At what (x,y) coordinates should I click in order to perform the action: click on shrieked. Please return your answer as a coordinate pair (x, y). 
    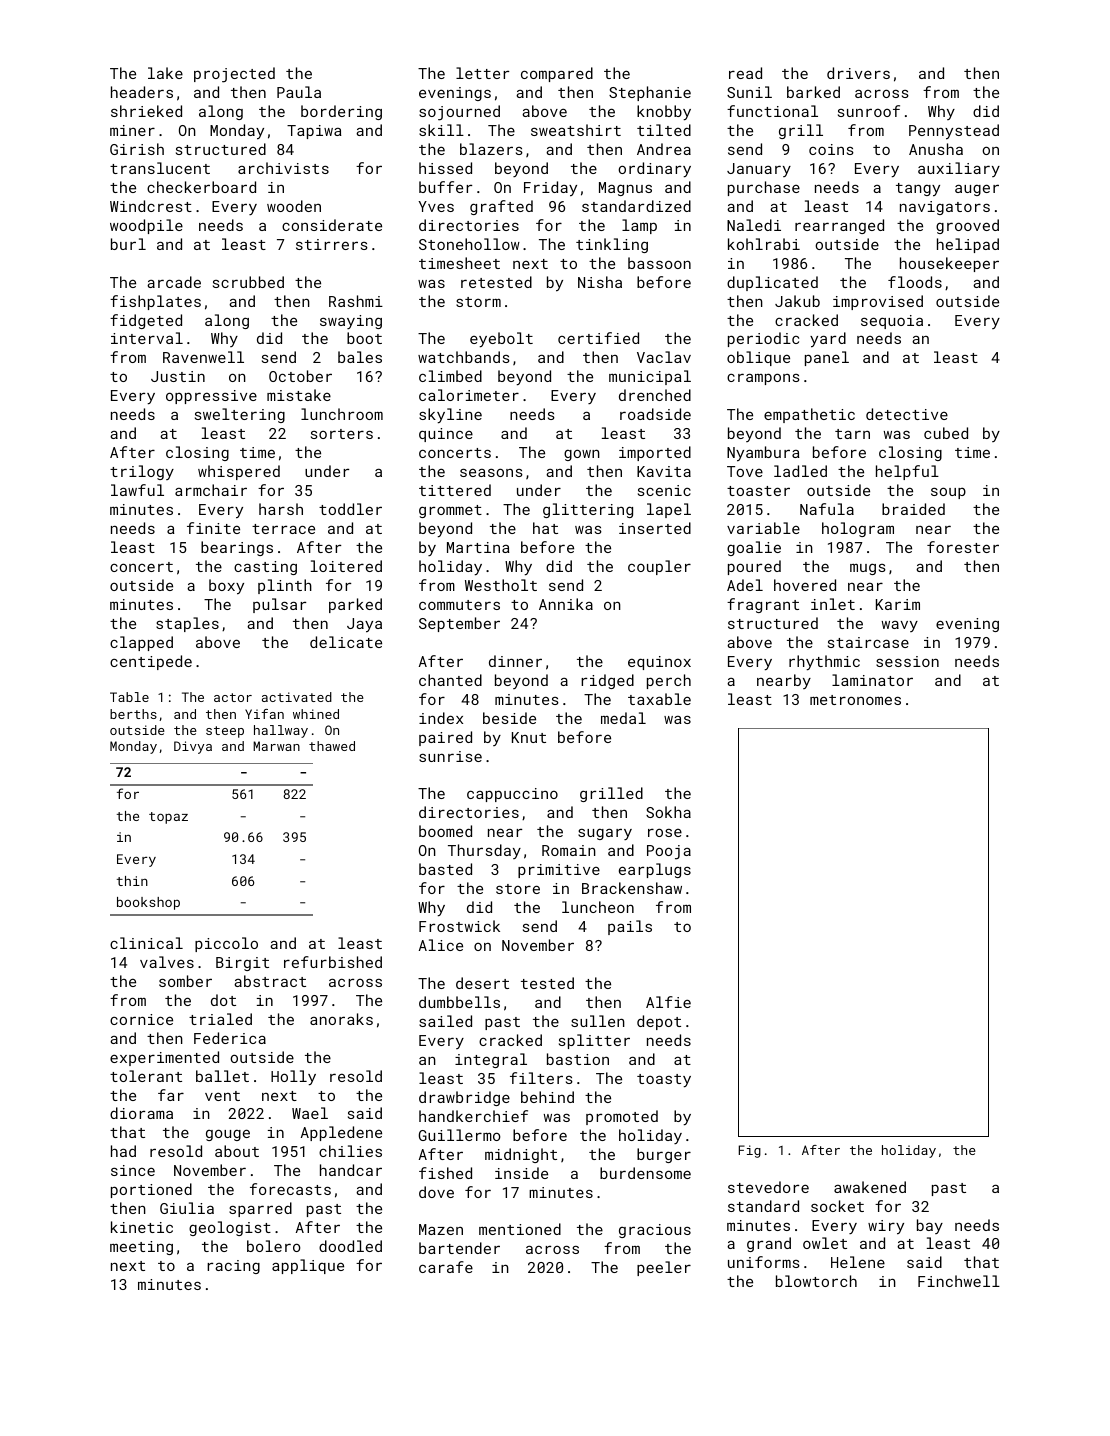
    Looking at the image, I should click on (146, 111).
